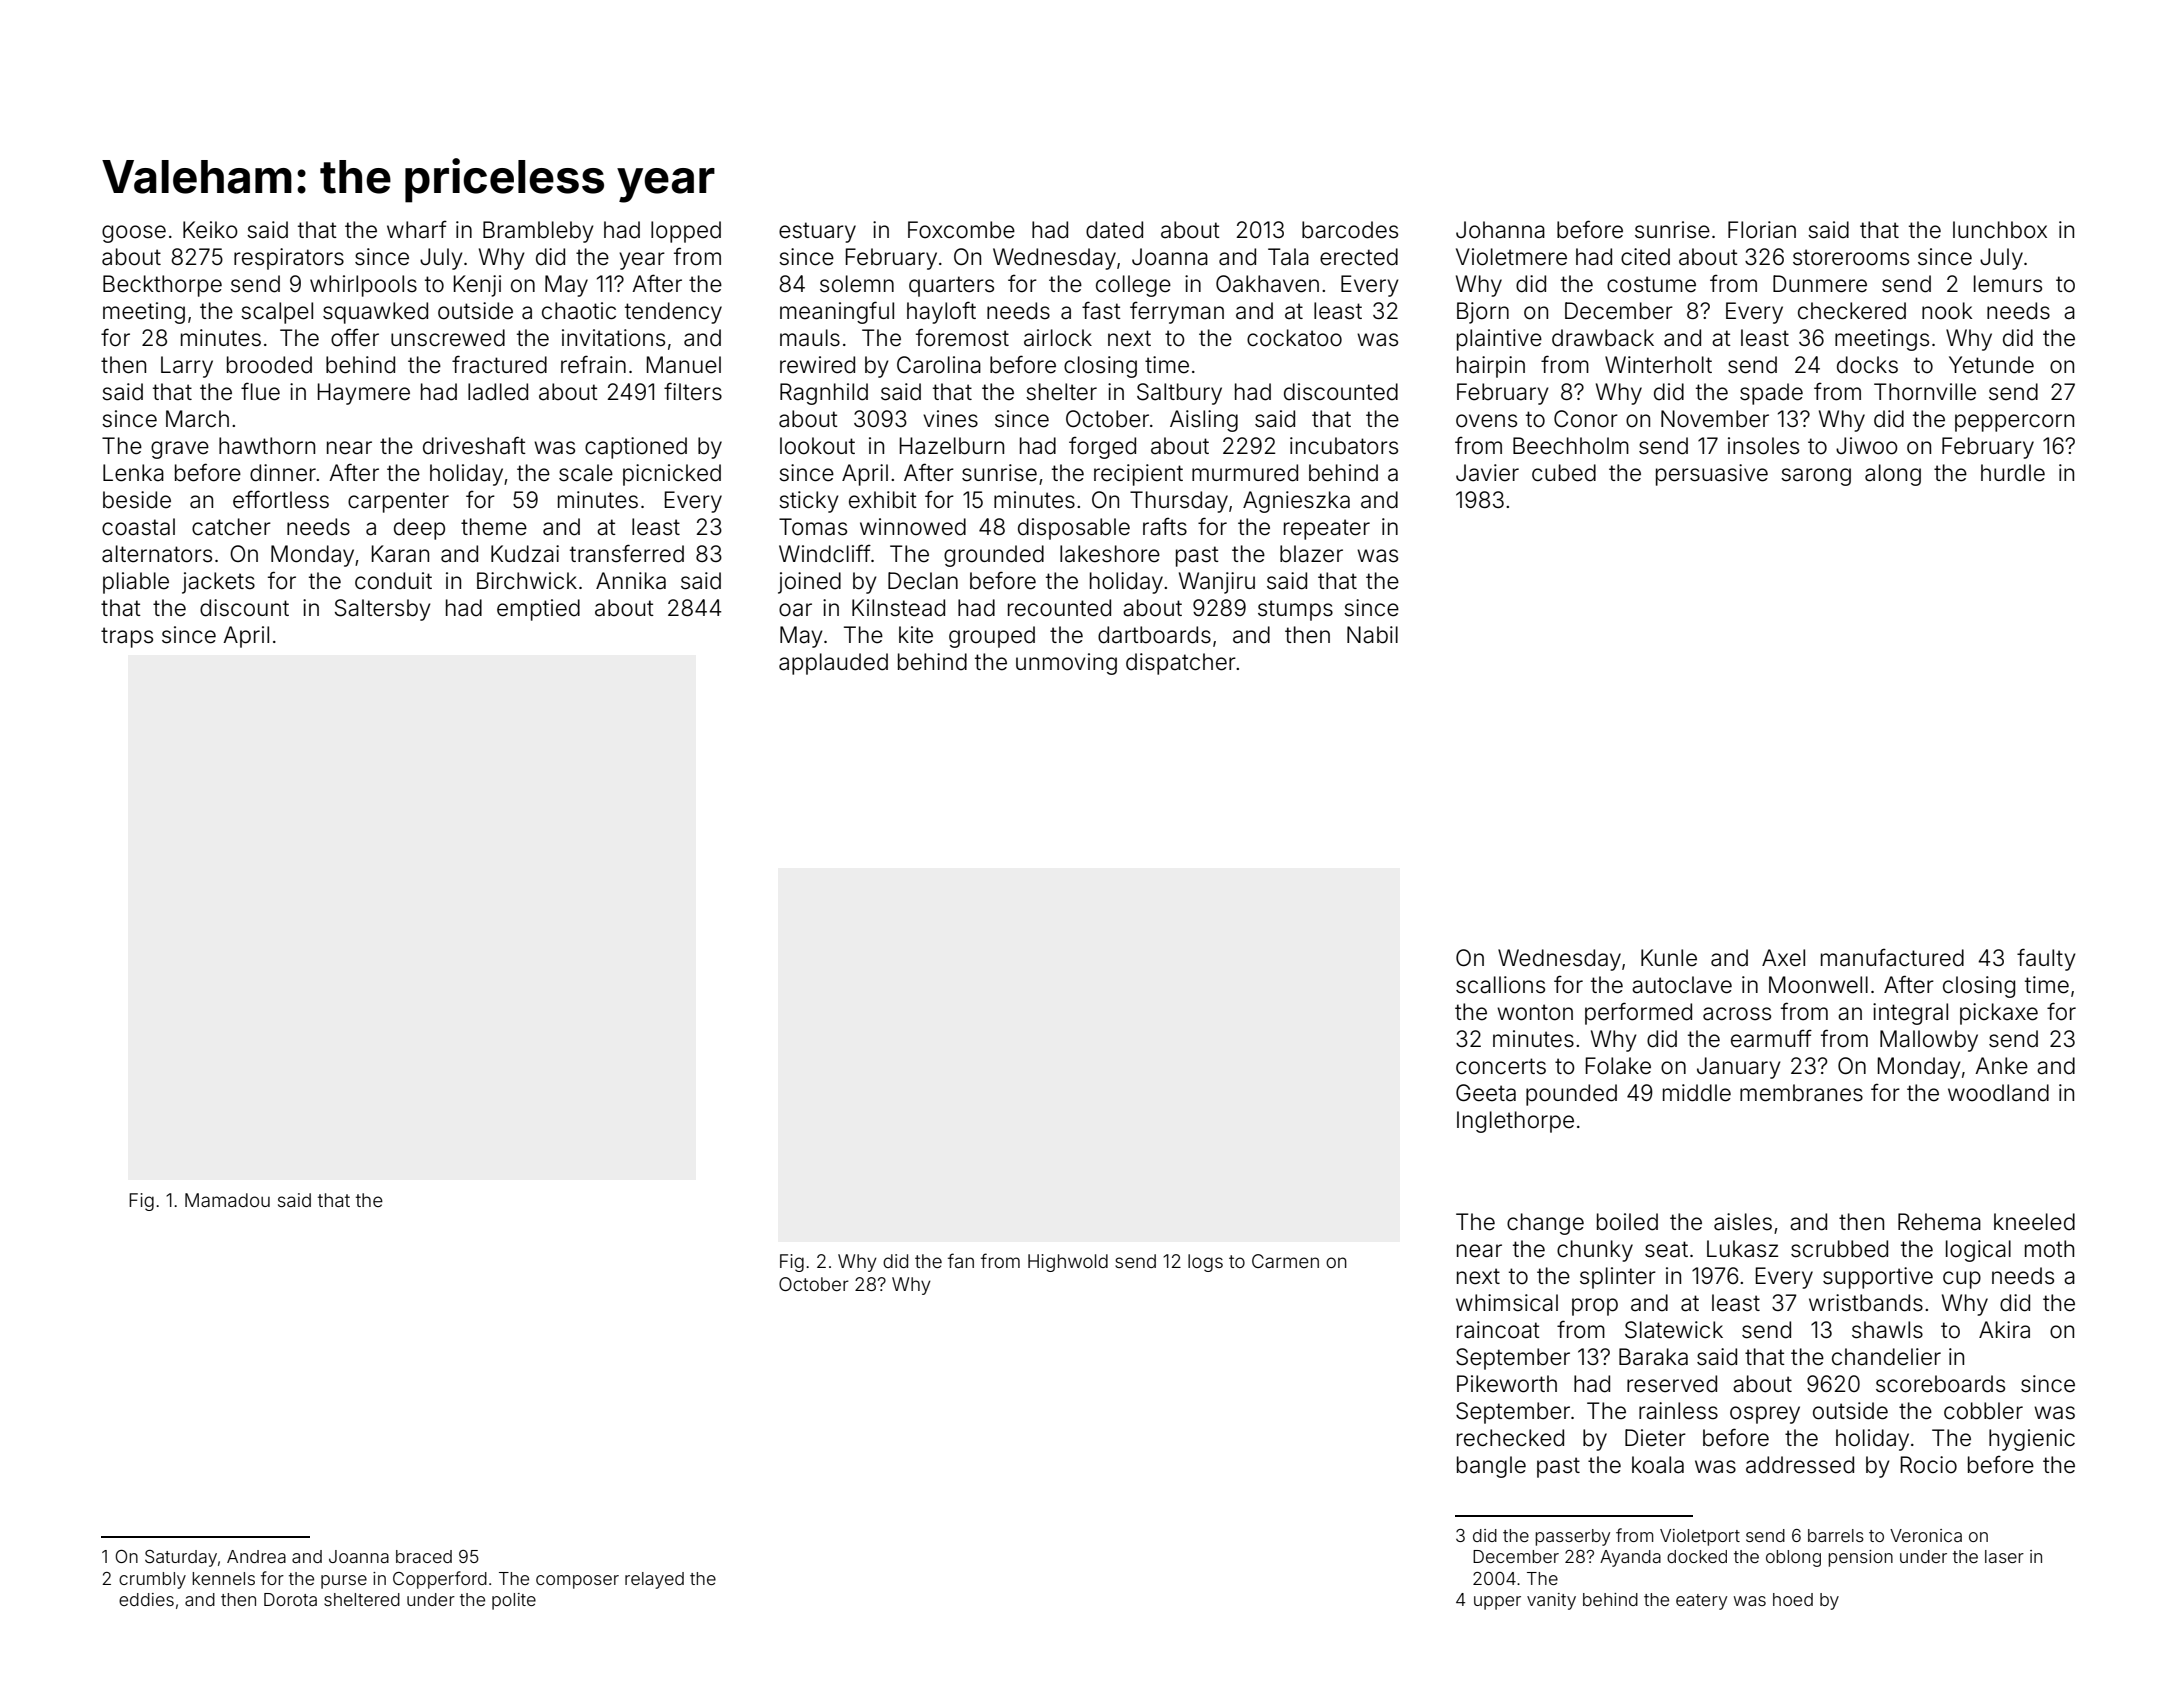 This screenshot has width=2178, height=1683. I want to click on blazer, so click(1311, 554).
